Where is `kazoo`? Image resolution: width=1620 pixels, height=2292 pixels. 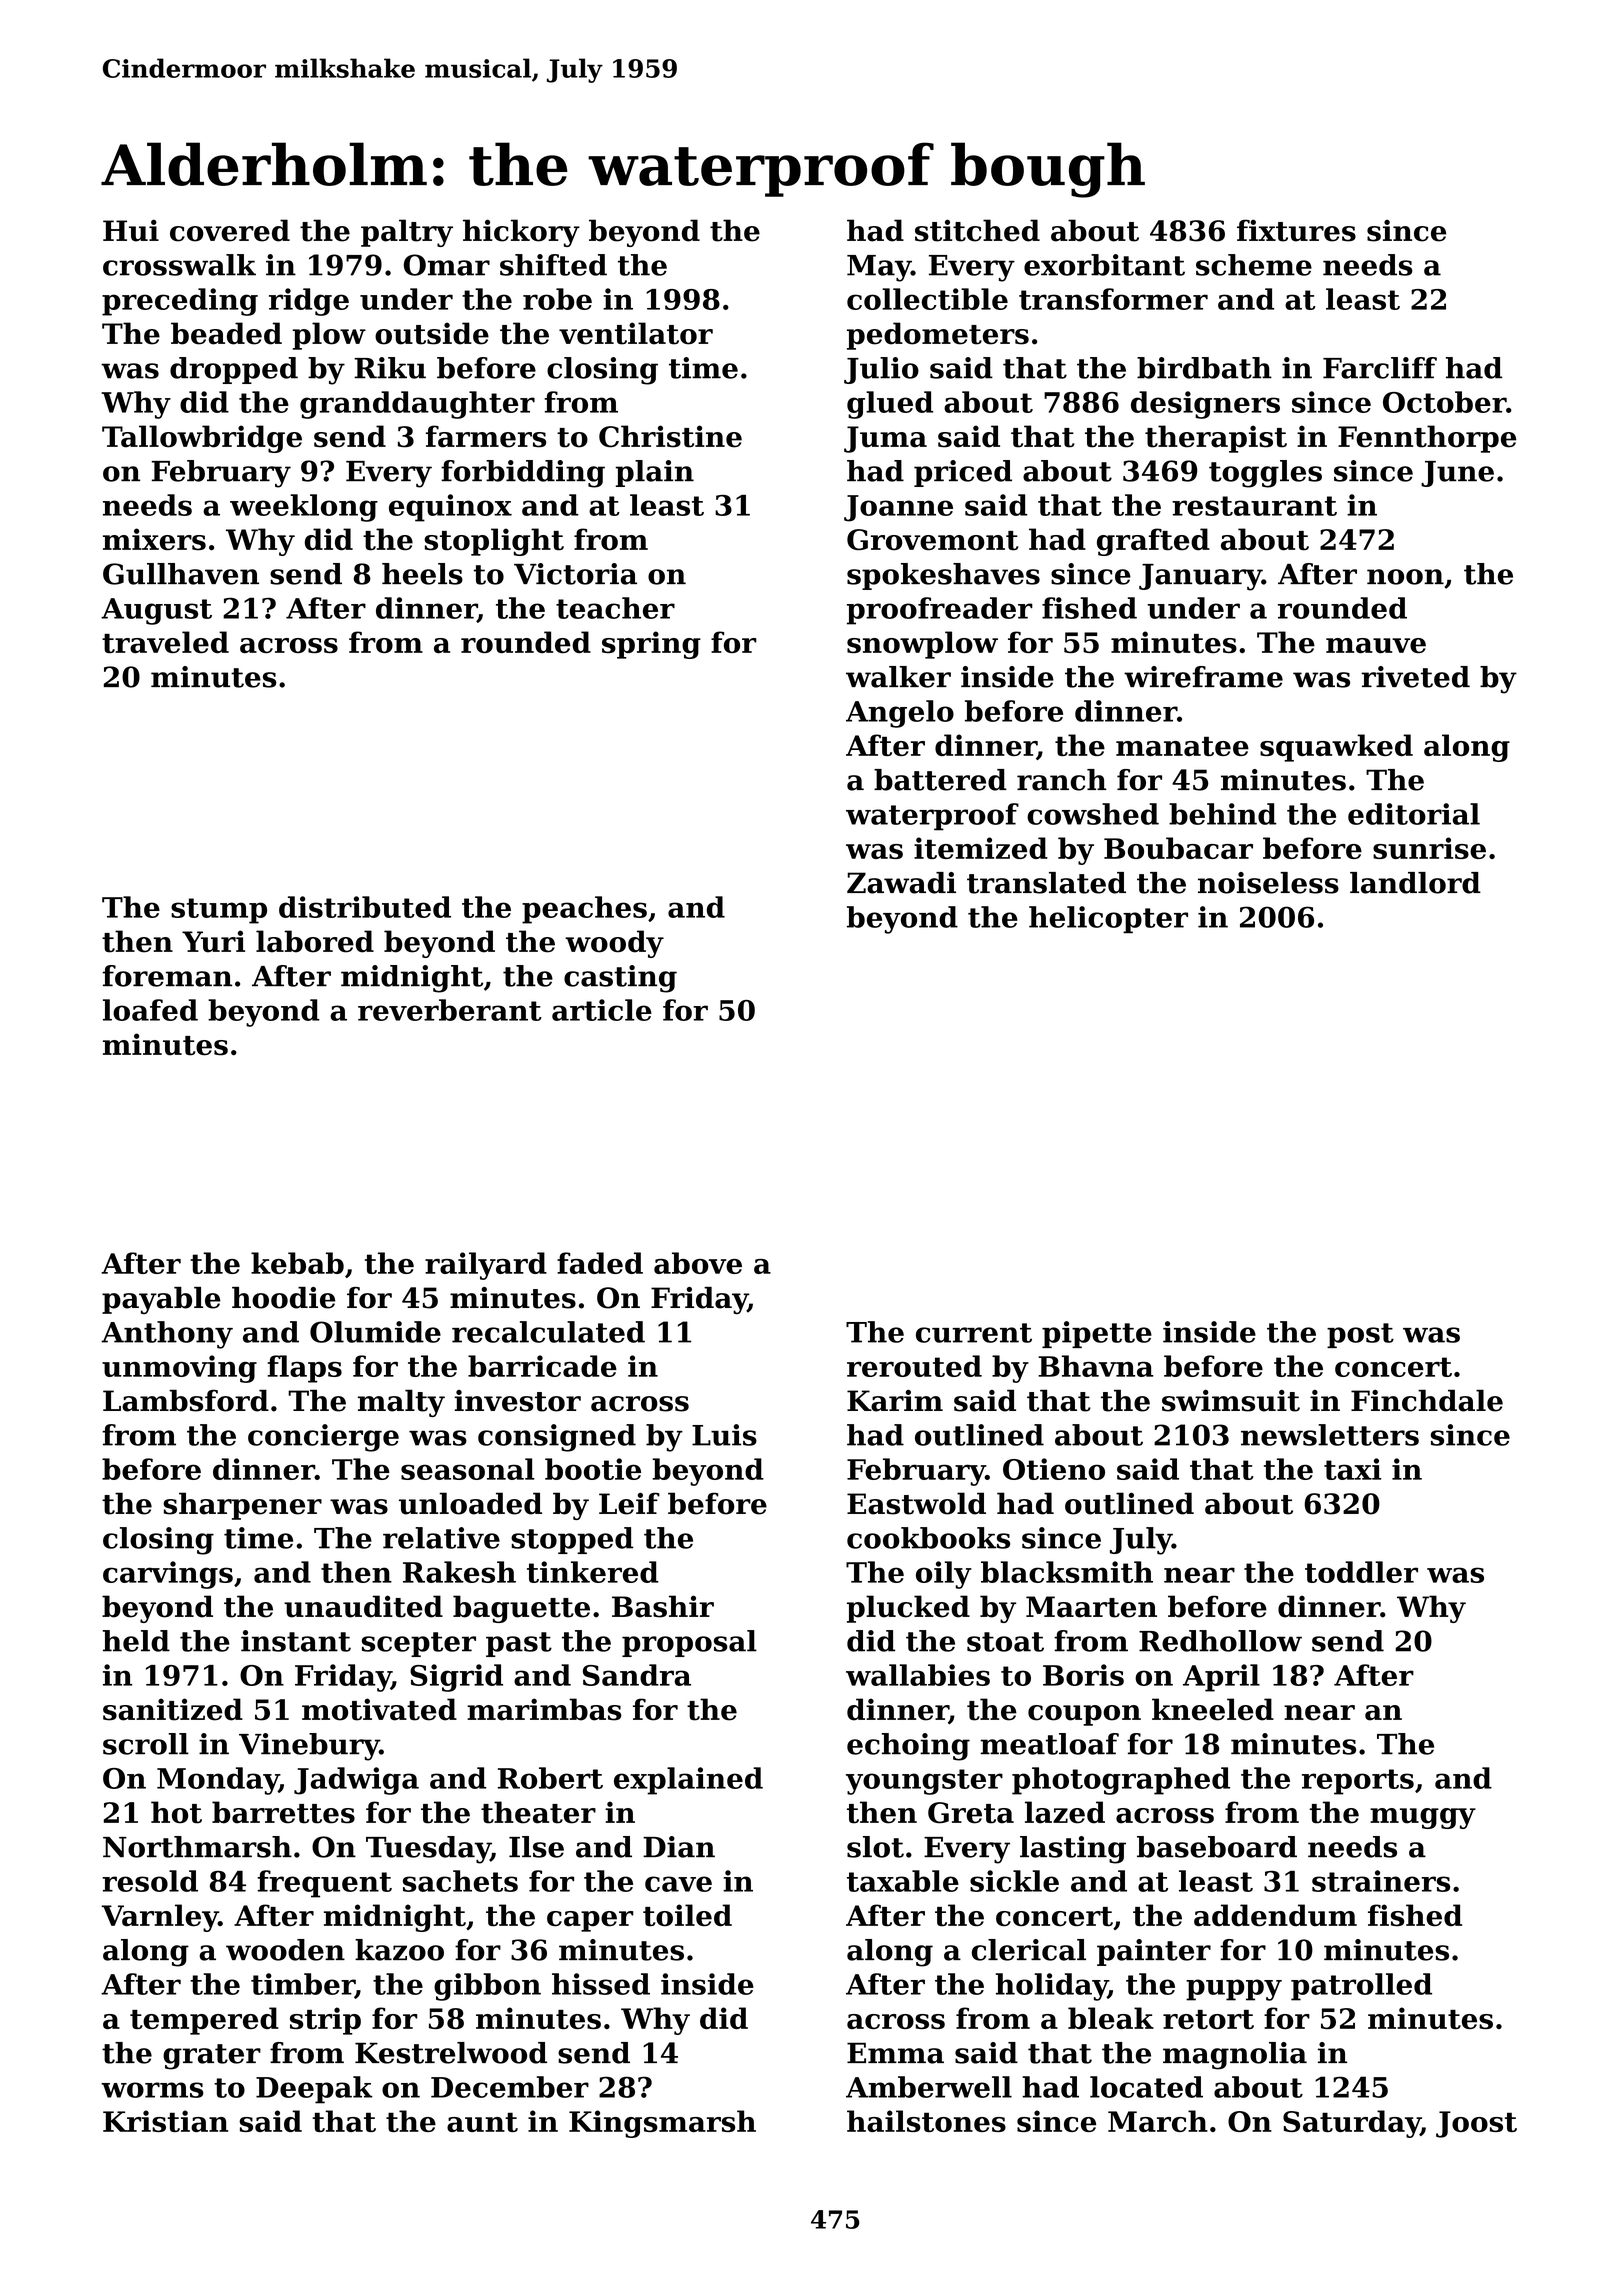 kazoo is located at coordinates (399, 1950).
